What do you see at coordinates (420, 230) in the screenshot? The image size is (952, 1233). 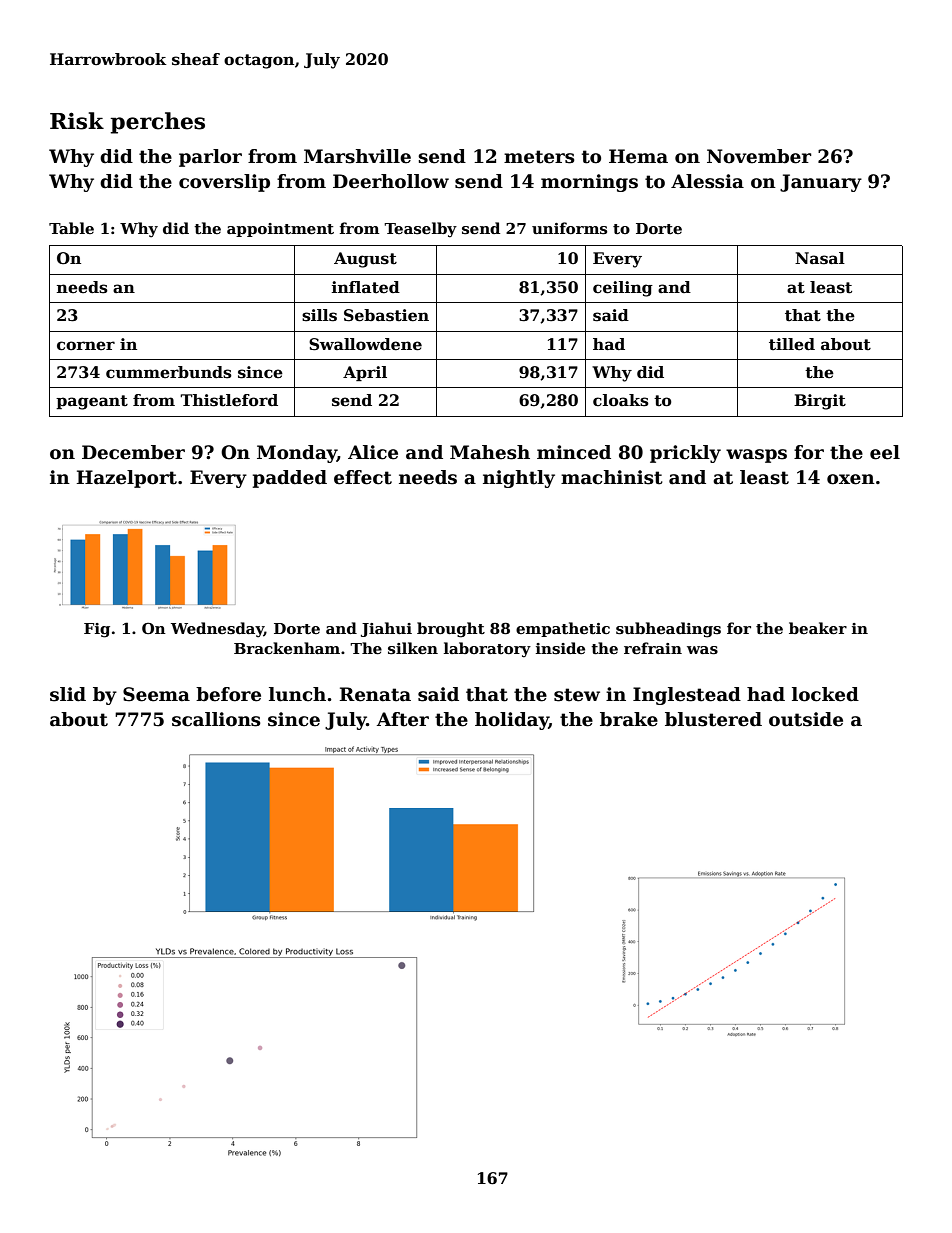 I see `Teaselby` at bounding box center [420, 230].
